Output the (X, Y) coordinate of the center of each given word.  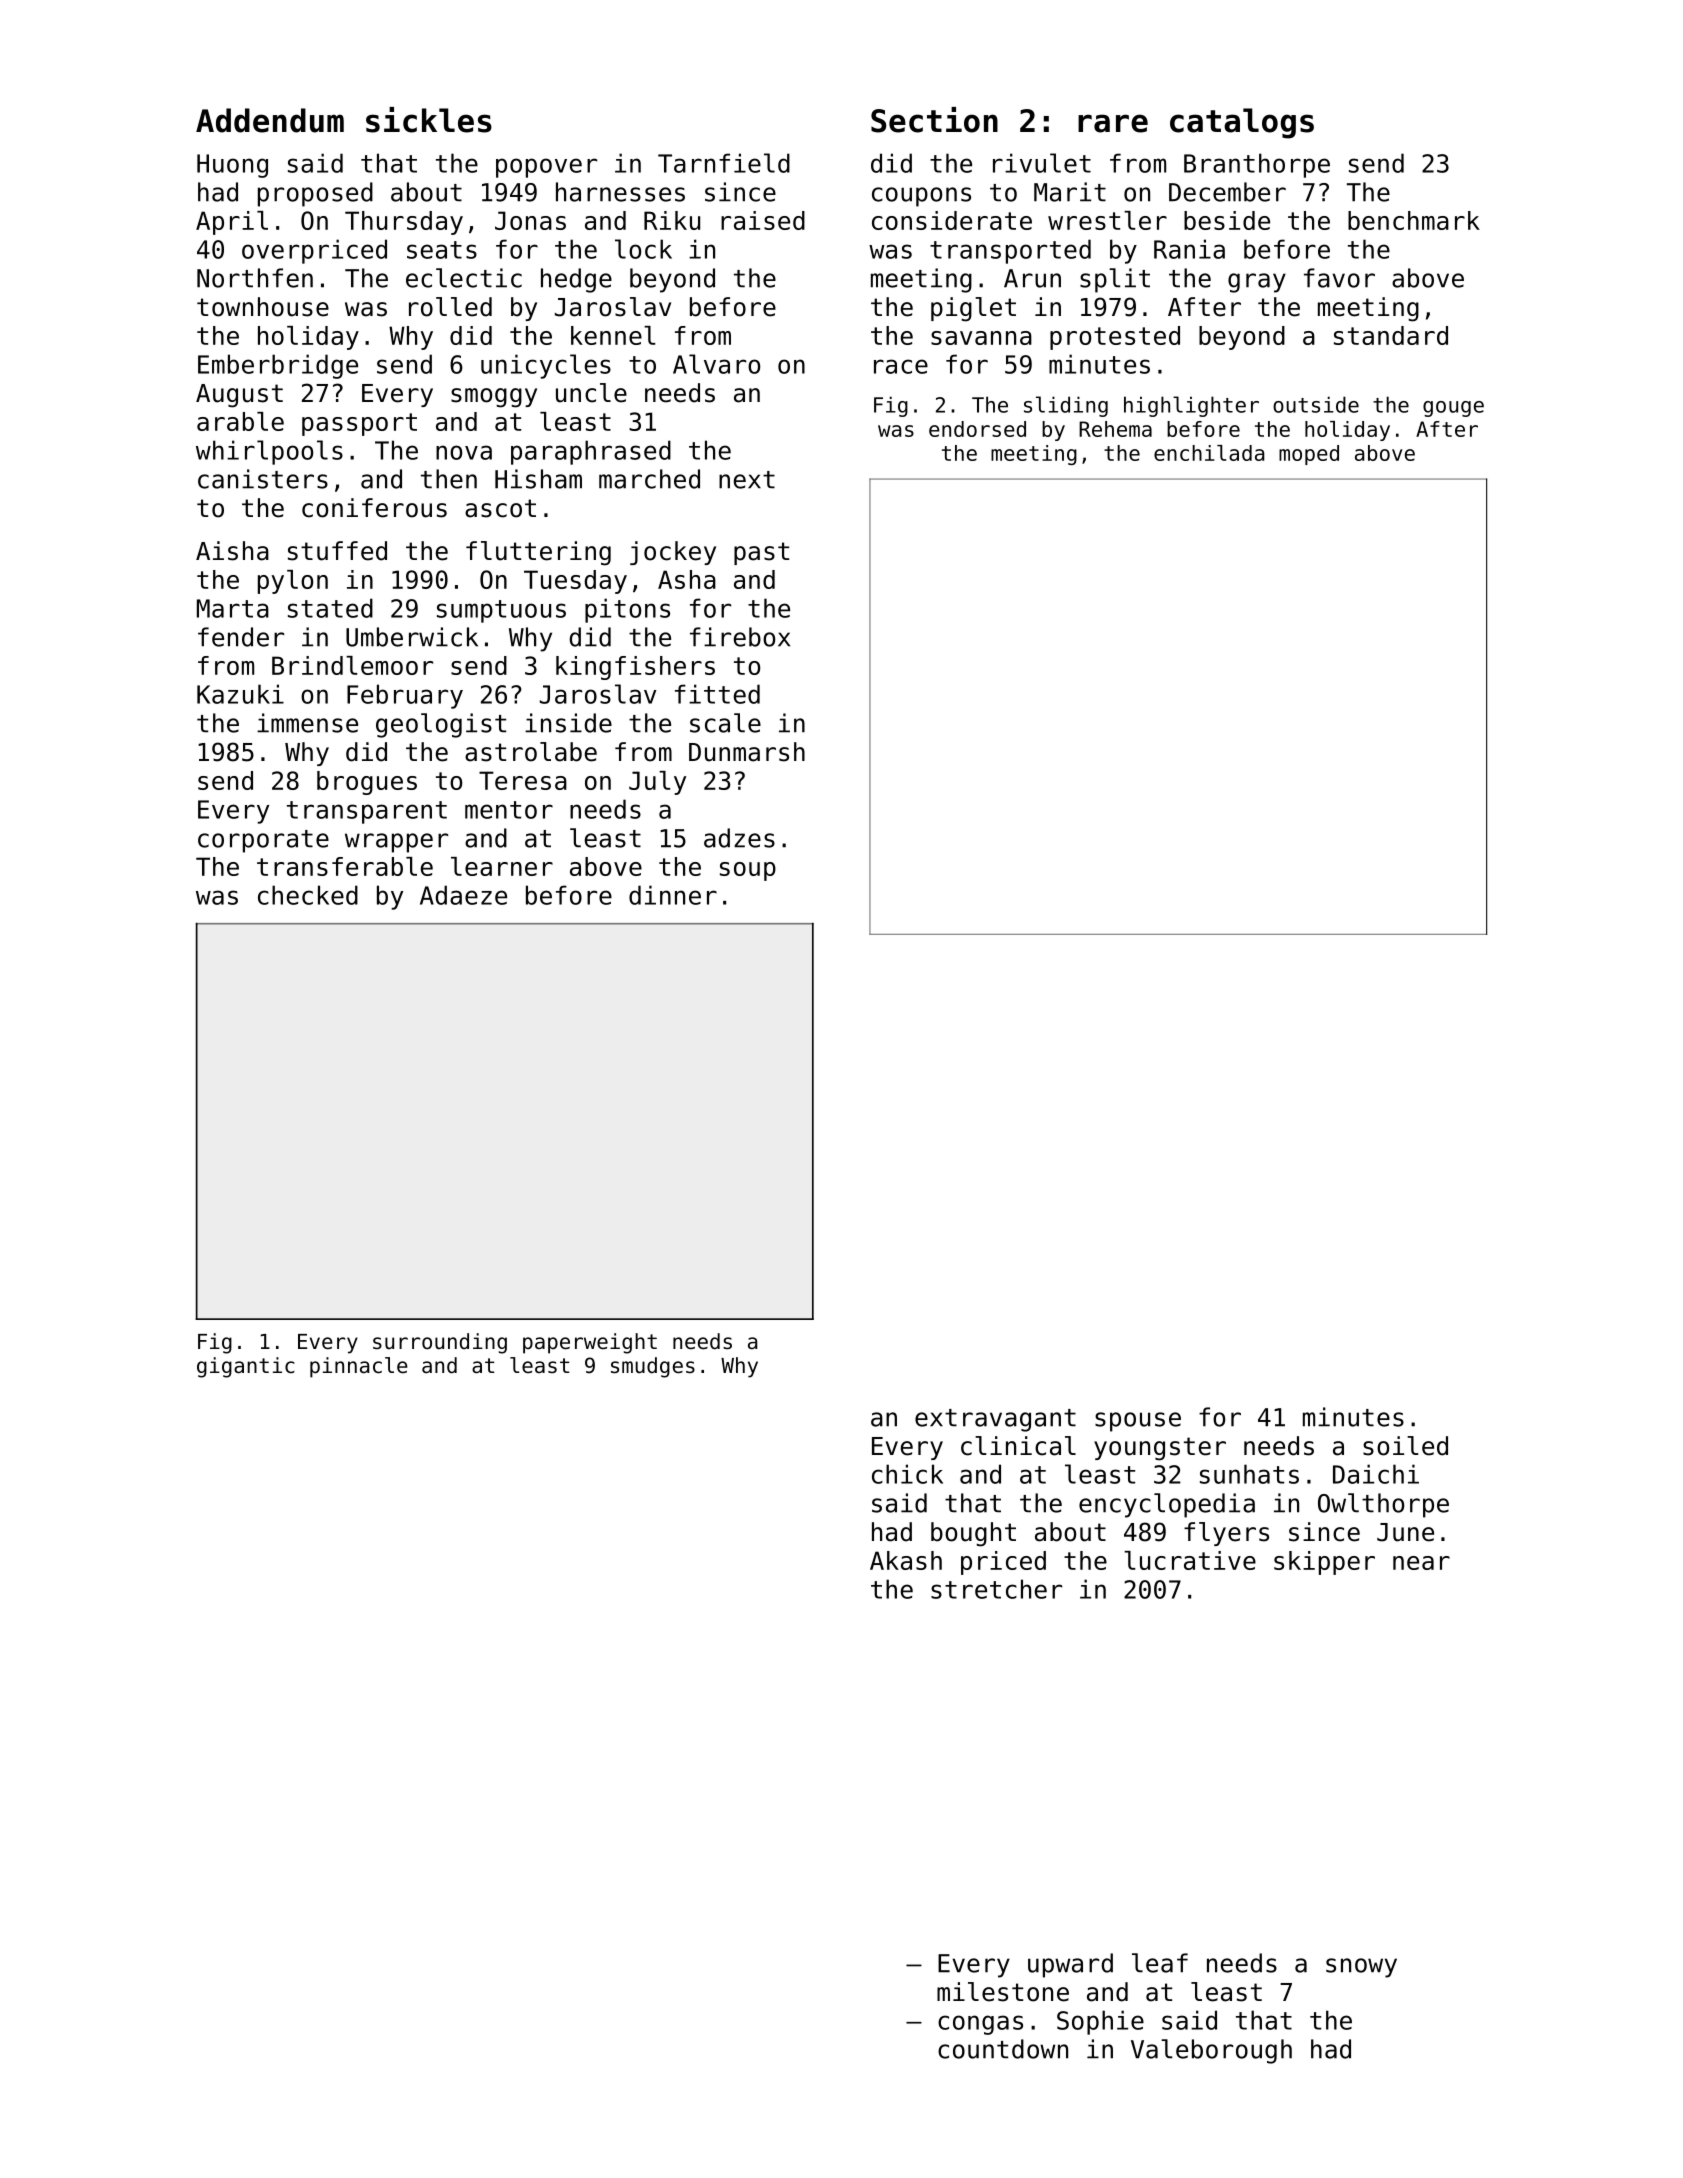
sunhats (1249, 1474)
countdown (1003, 2049)
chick (907, 1474)
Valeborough (1211, 2051)
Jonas (530, 220)
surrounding (440, 1343)
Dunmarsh (747, 752)
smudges (653, 1367)
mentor (509, 810)
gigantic (246, 1367)
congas (980, 2025)
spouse (1138, 1422)
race (901, 366)
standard (1391, 335)
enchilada (1209, 453)
